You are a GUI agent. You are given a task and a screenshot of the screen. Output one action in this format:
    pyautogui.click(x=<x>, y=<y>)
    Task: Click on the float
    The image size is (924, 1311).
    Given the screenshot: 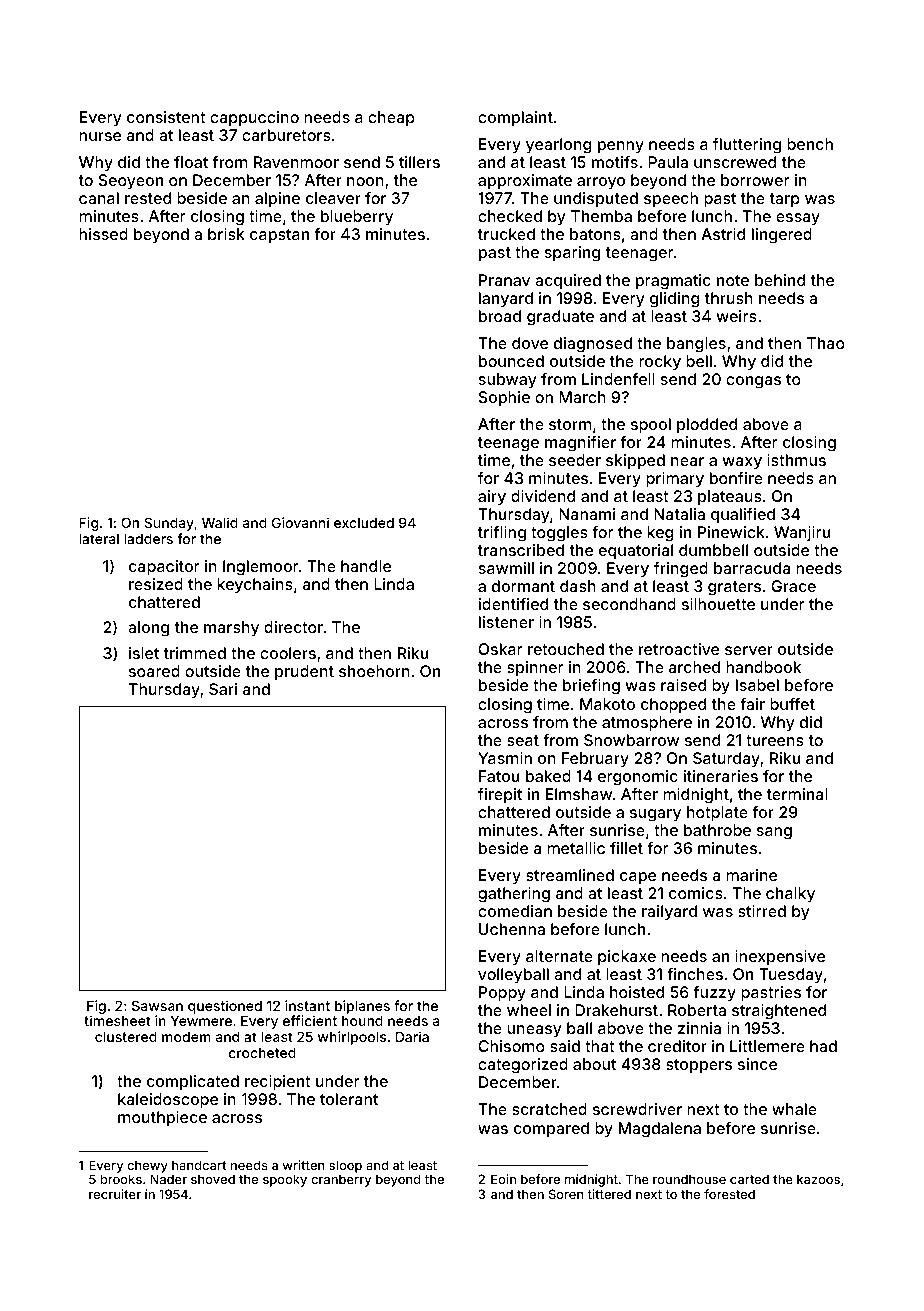 What is the action you would take?
    pyautogui.click(x=191, y=162)
